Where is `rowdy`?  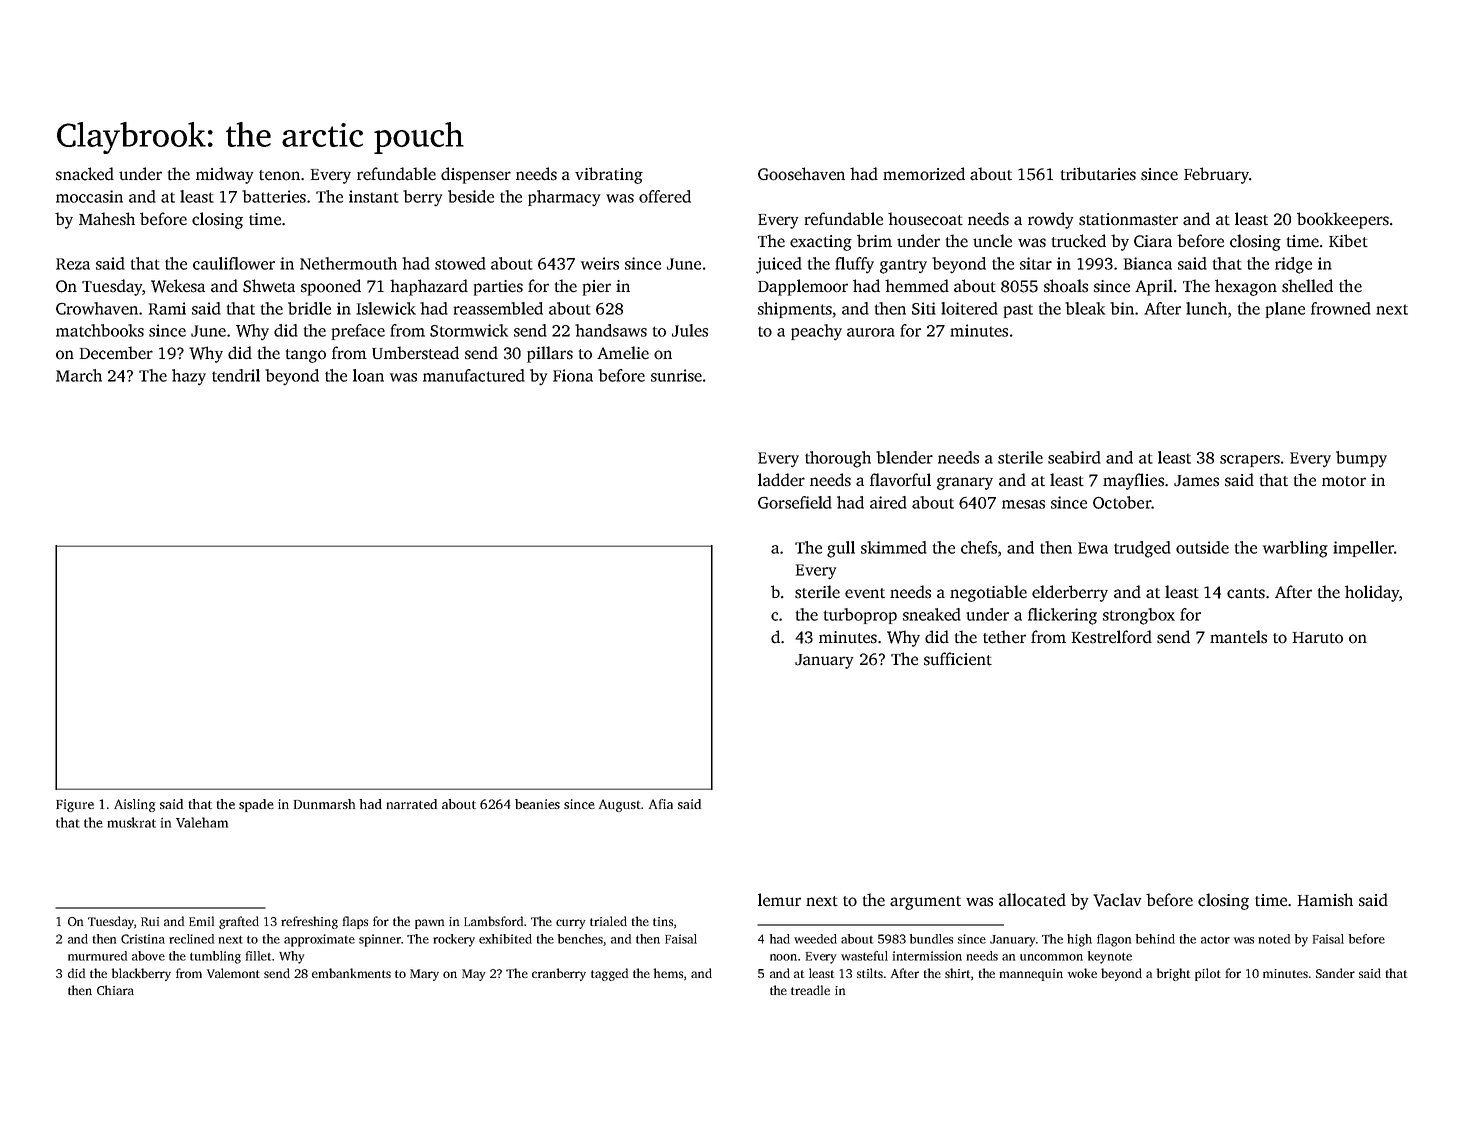 rowdy is located at coordinates (1050, 220).
